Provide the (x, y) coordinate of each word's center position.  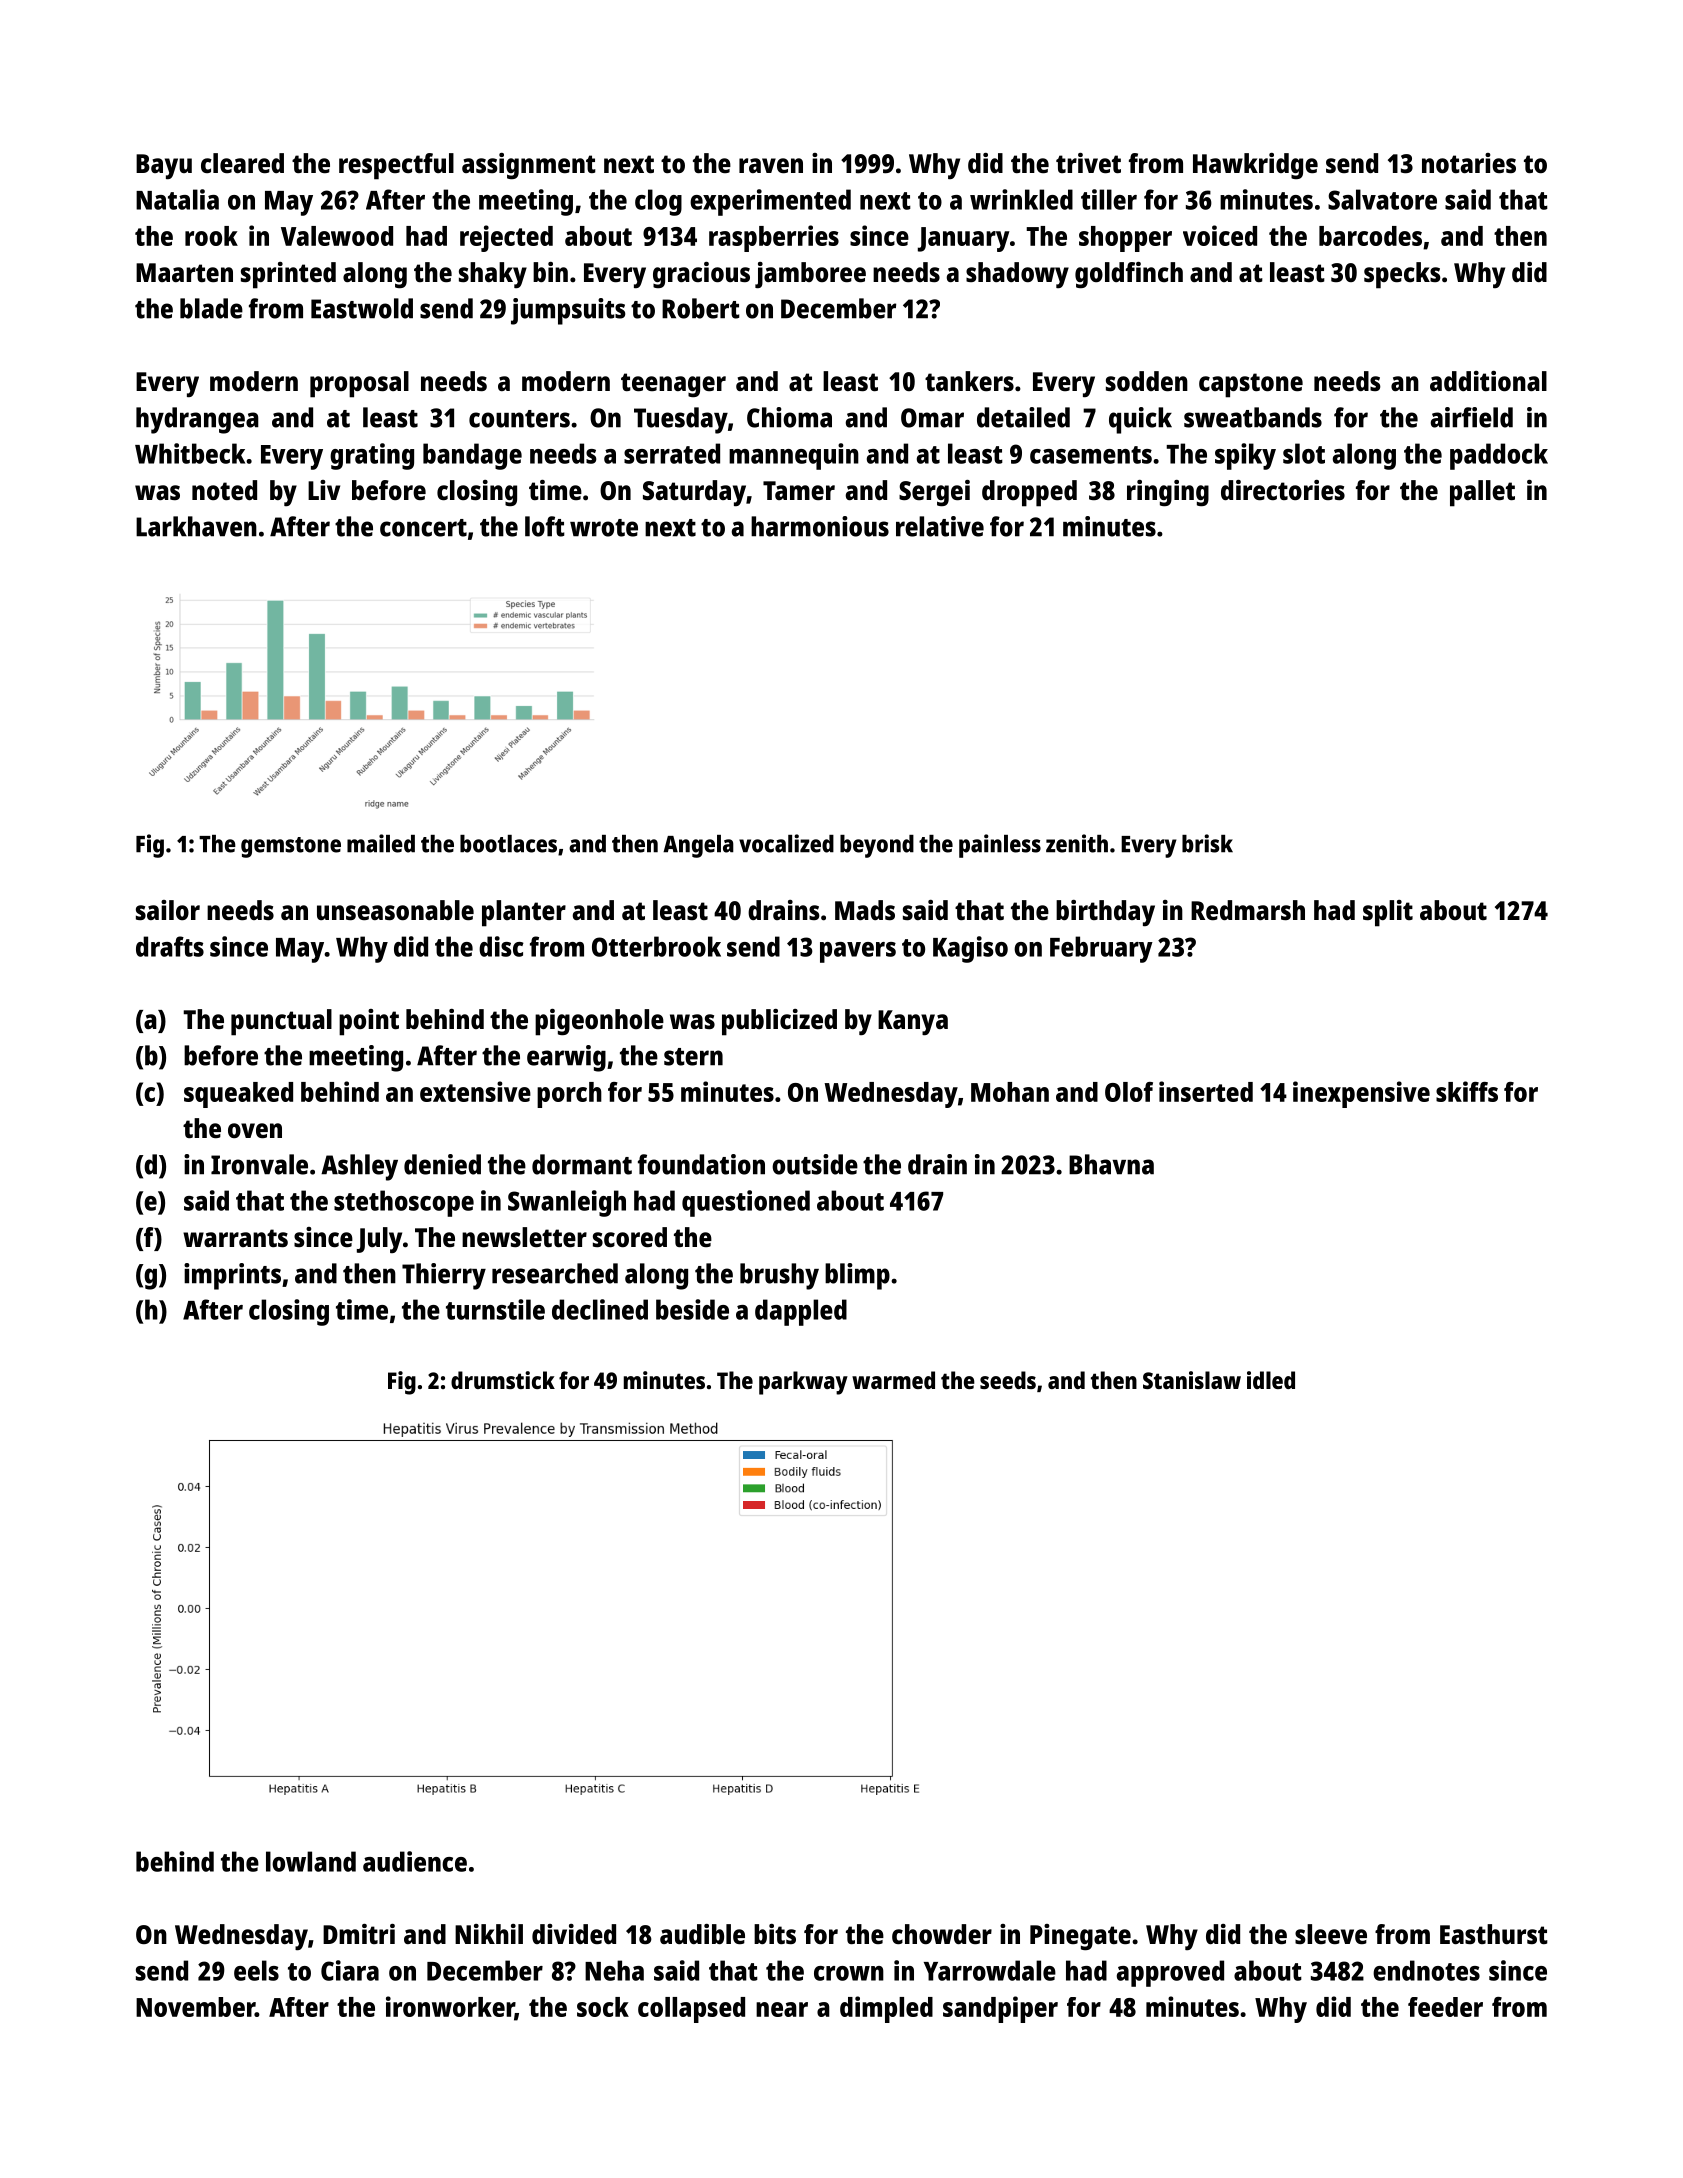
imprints (232, 1276)
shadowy (1017, 275)
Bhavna (1111, 1164)
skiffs (1467, 1091)
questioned (746, 1203)
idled (1271, 1380)
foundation (701, 1164)
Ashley (359, 1167)
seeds (1008, 1380)
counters (519, 419)
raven (771, 166)
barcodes (1370, 236)
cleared (242, 163)
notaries (1469, 163)
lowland (311, 1861)
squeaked (238, 1095)
